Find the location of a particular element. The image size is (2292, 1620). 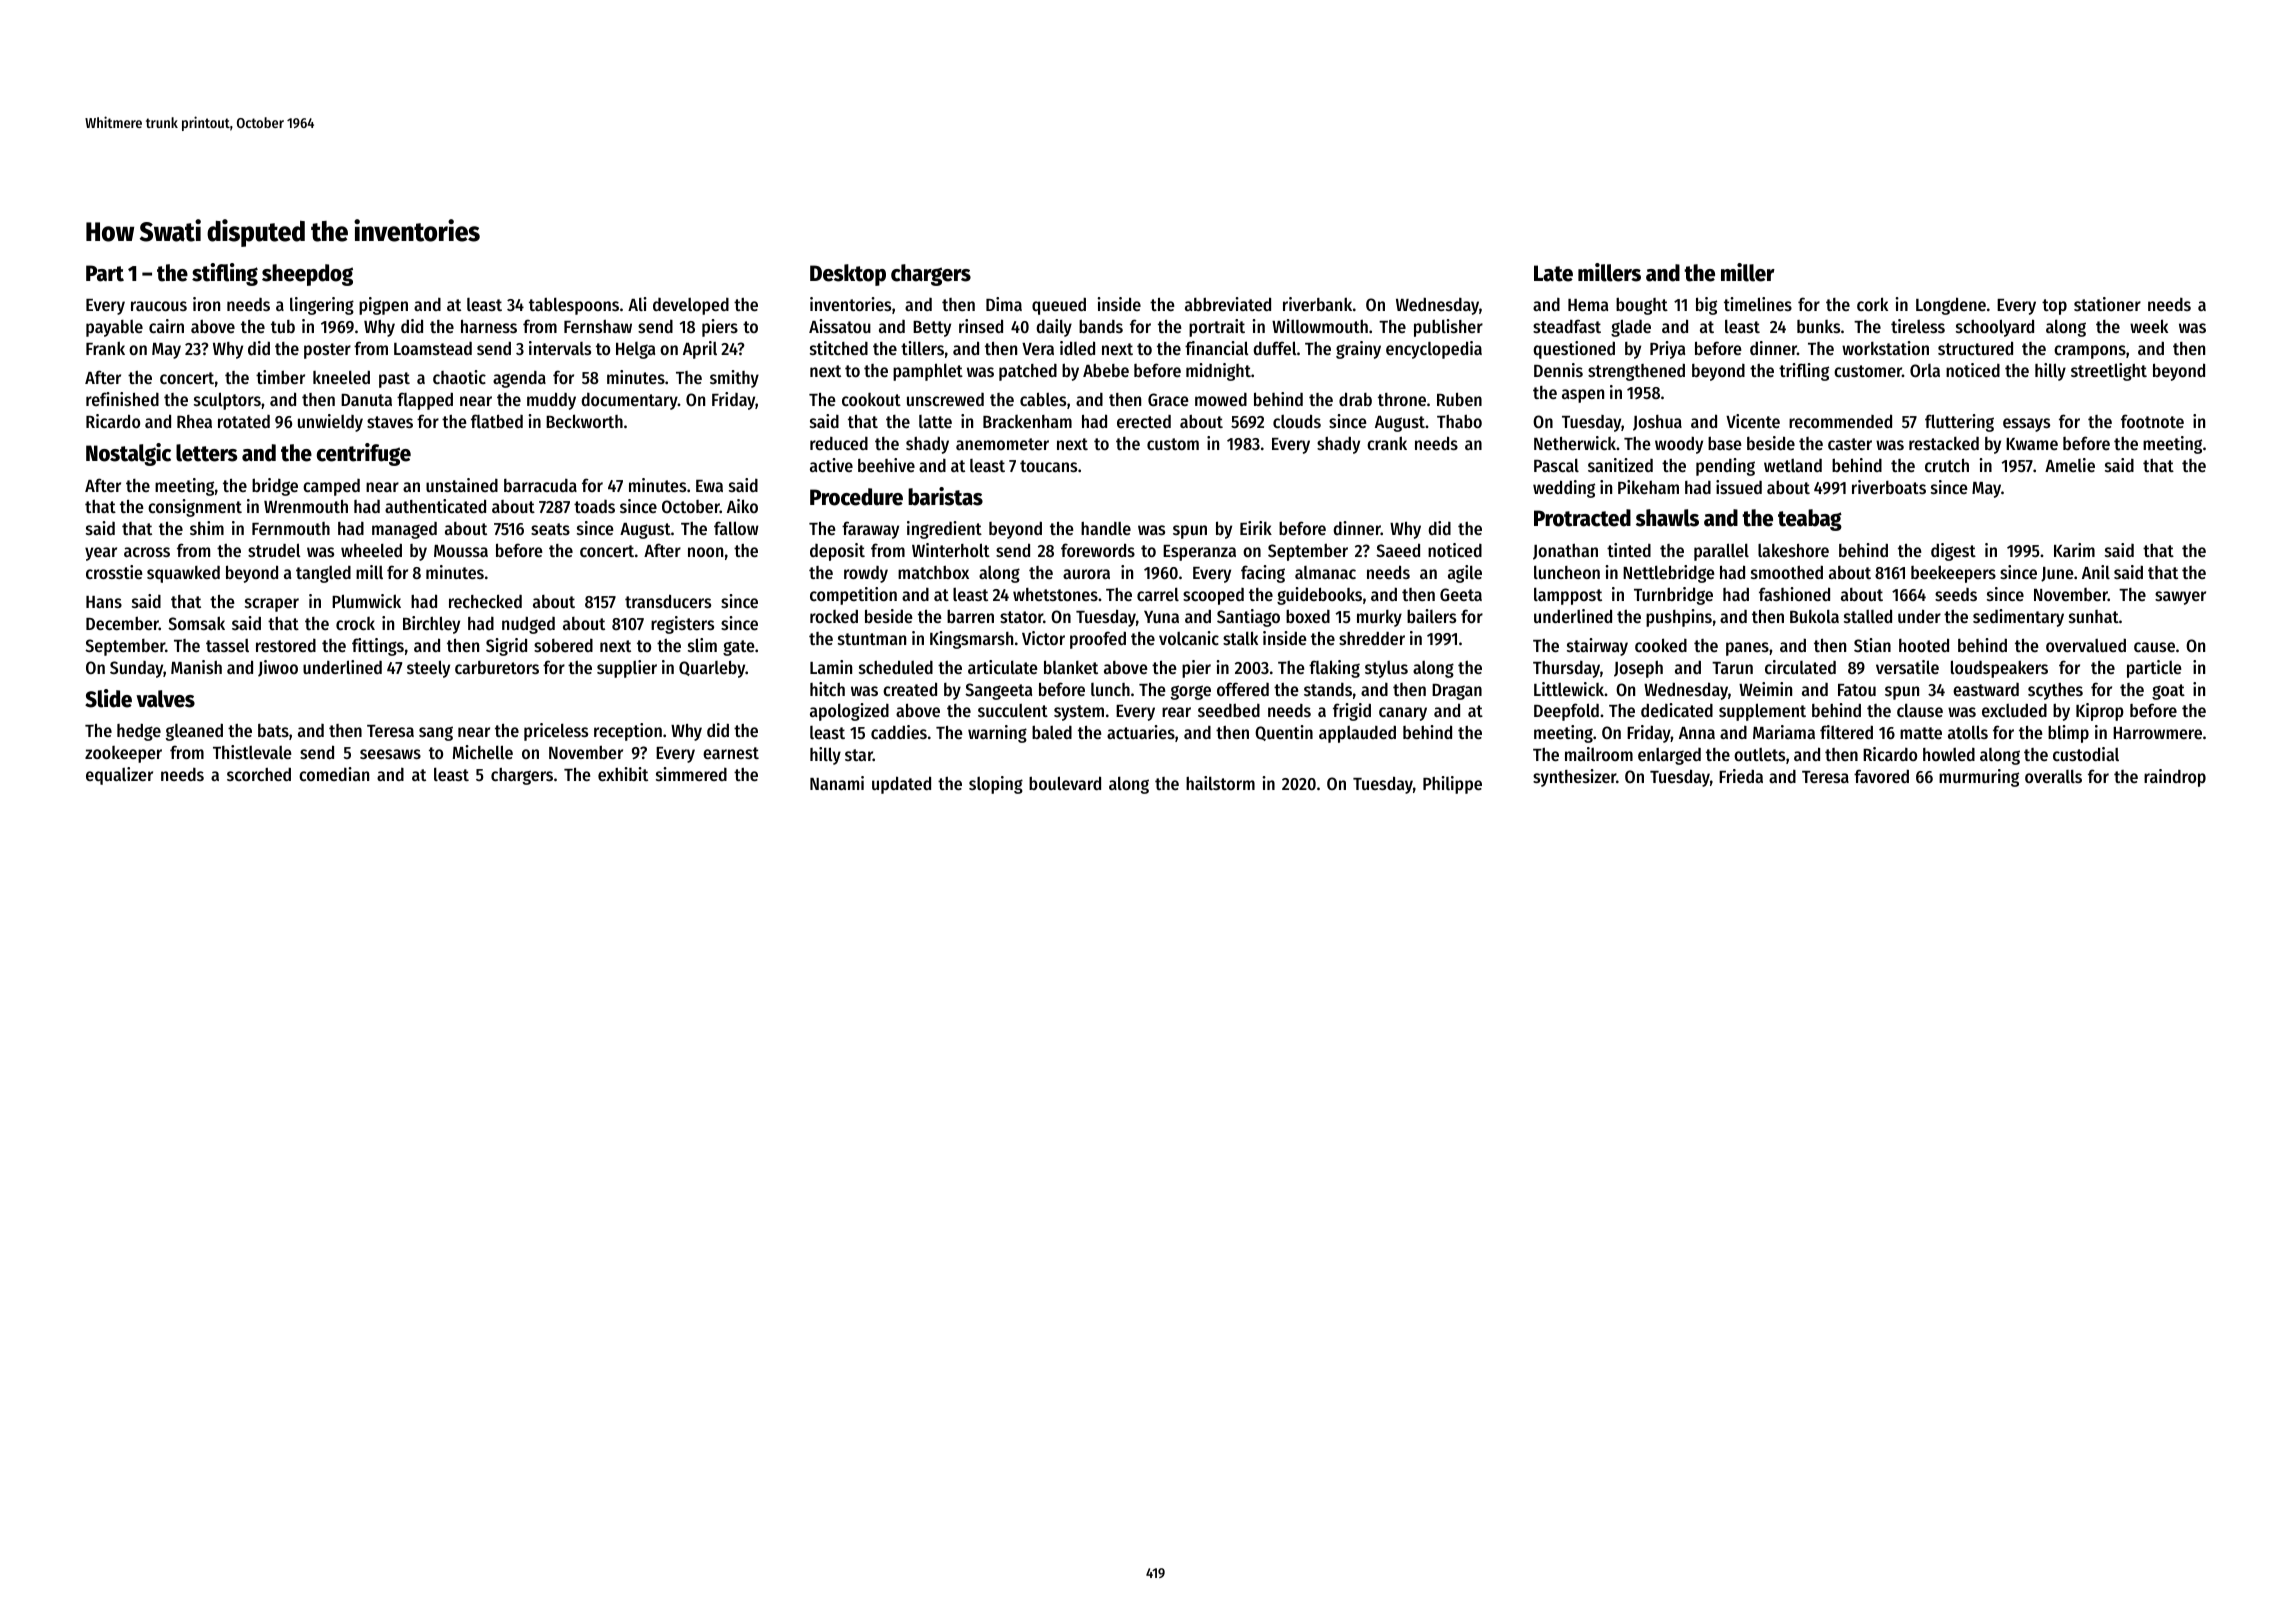

tablespoons is located at coordinates (574, 306).
